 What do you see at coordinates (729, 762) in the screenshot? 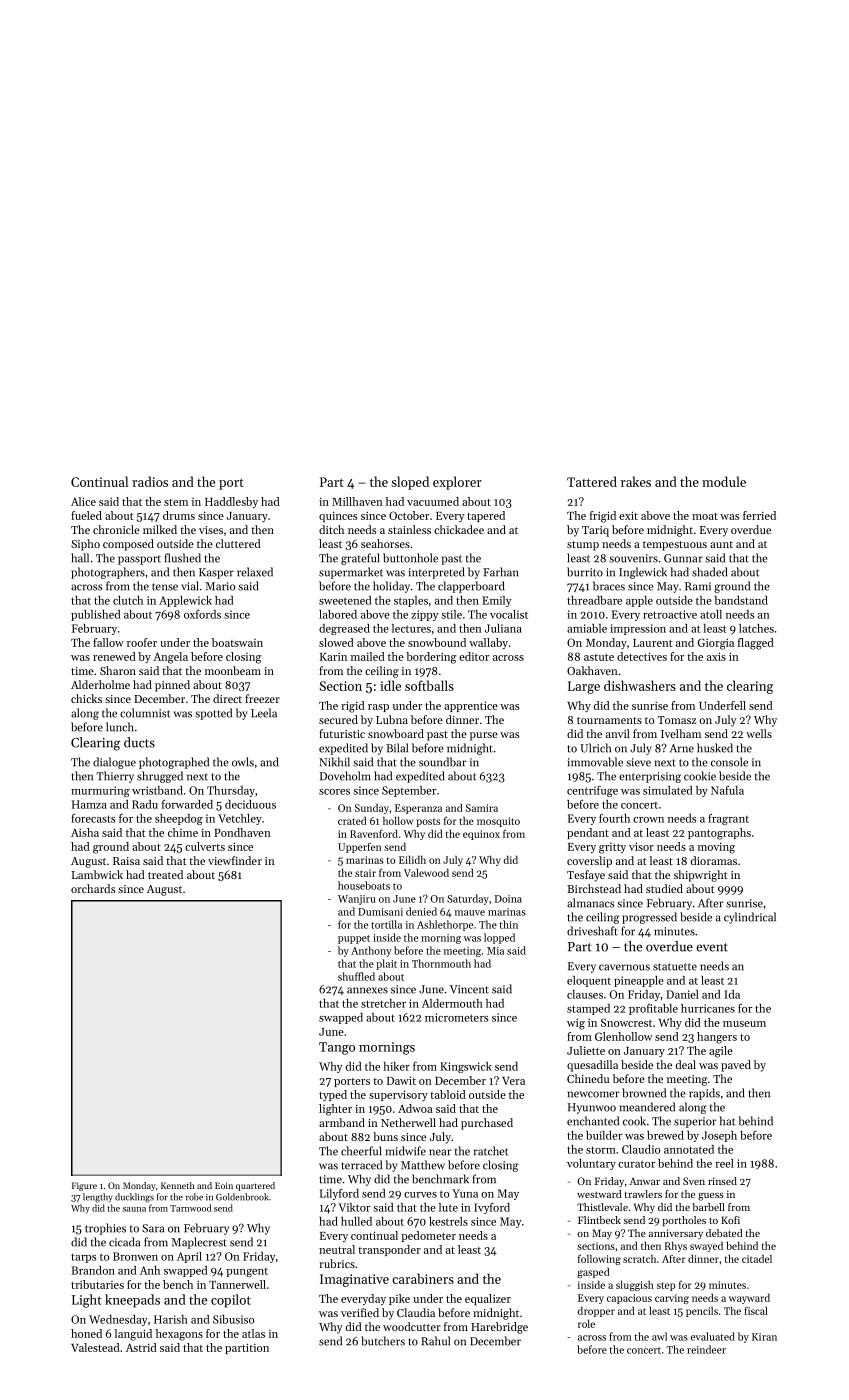
I see `console` at bounding box center [729, 762].
